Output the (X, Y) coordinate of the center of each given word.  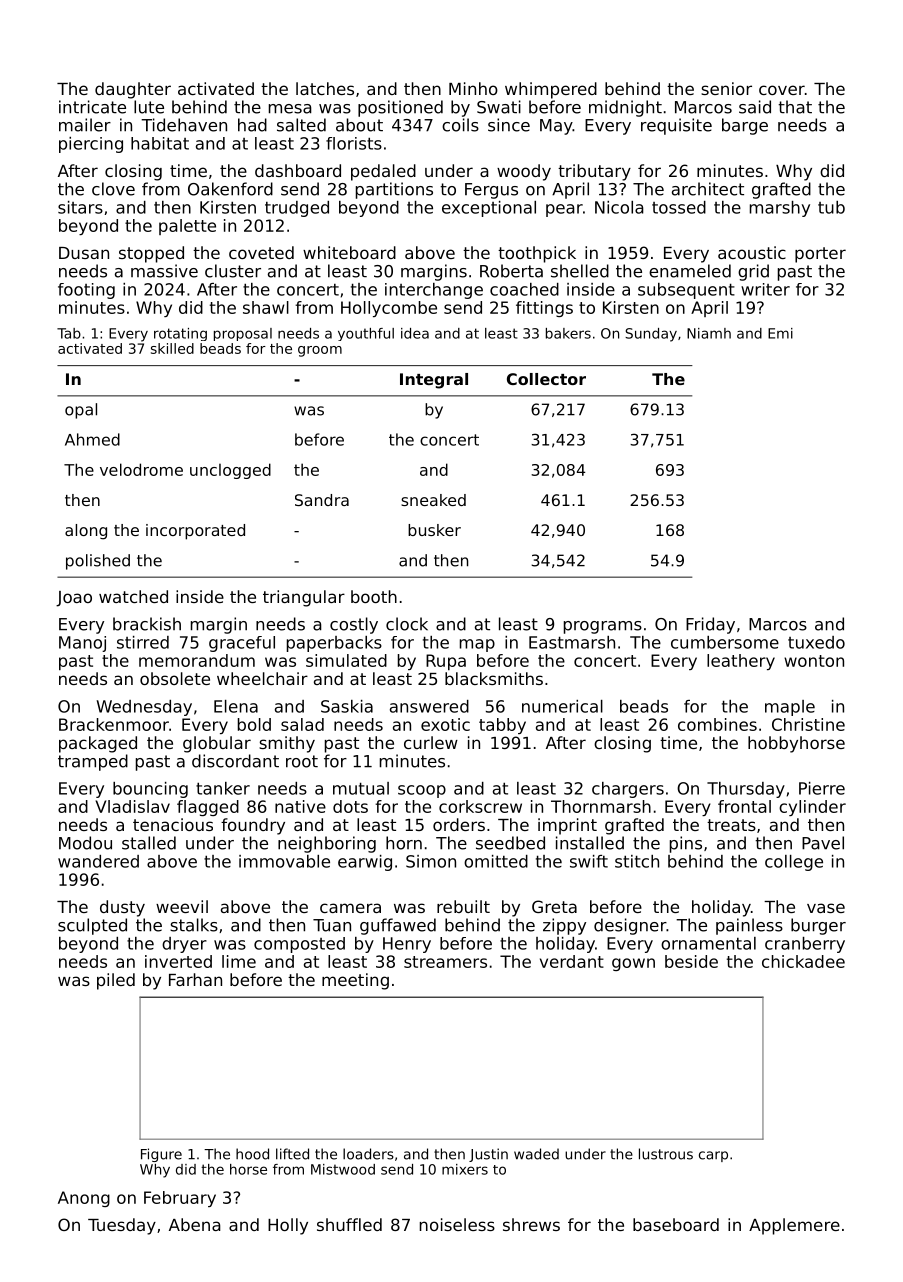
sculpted (92, 926)
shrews (531, 1224)
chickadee (803, 961)
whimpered (551, 90)
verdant (572, 961)
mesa (290, 109)
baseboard (676, 1224)
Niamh (709, 333)
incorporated (195, 532)
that (795, 107)
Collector (546, 379)
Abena (195, 1224)
